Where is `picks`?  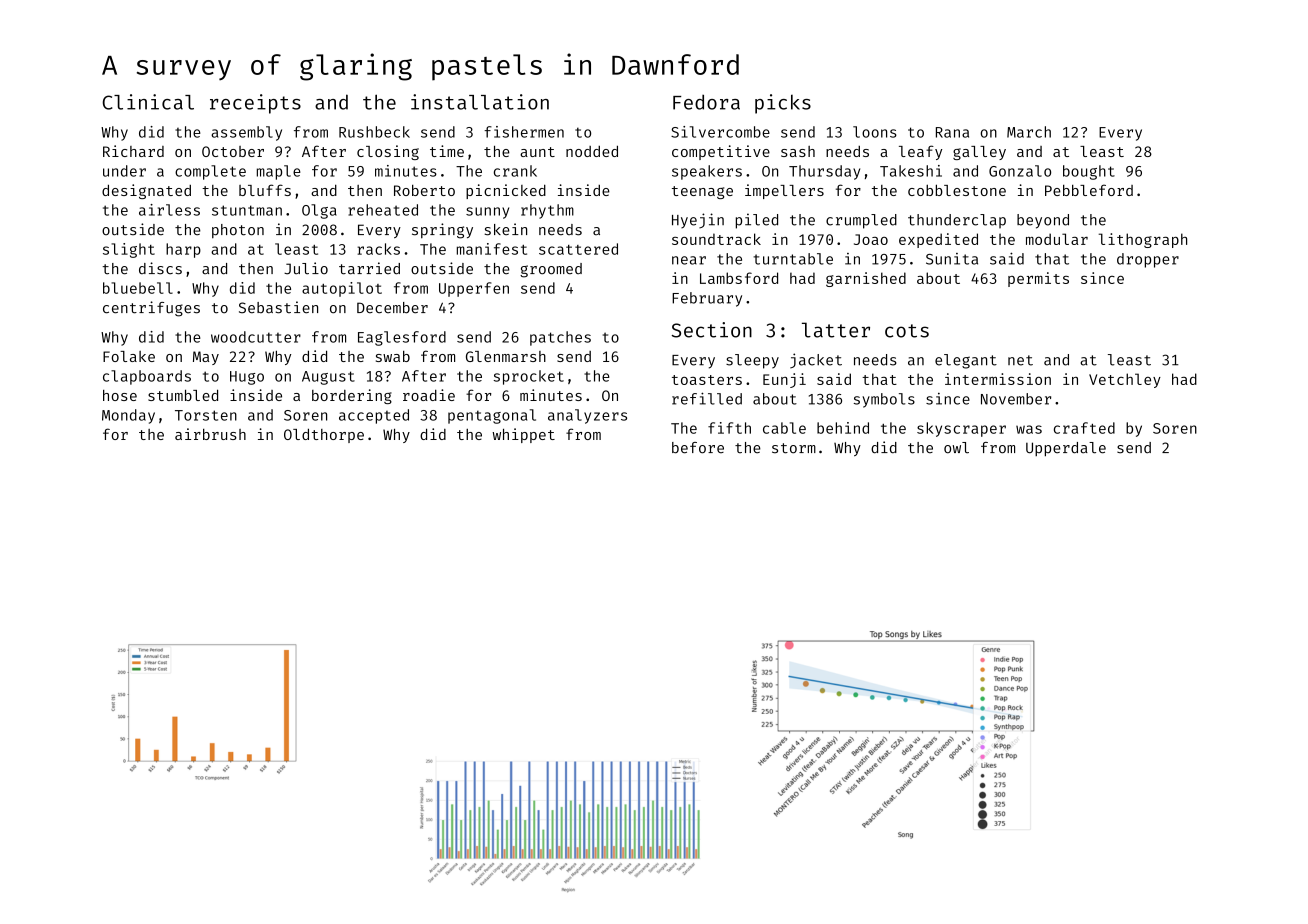 picks is located at coordinates (783, 104).
